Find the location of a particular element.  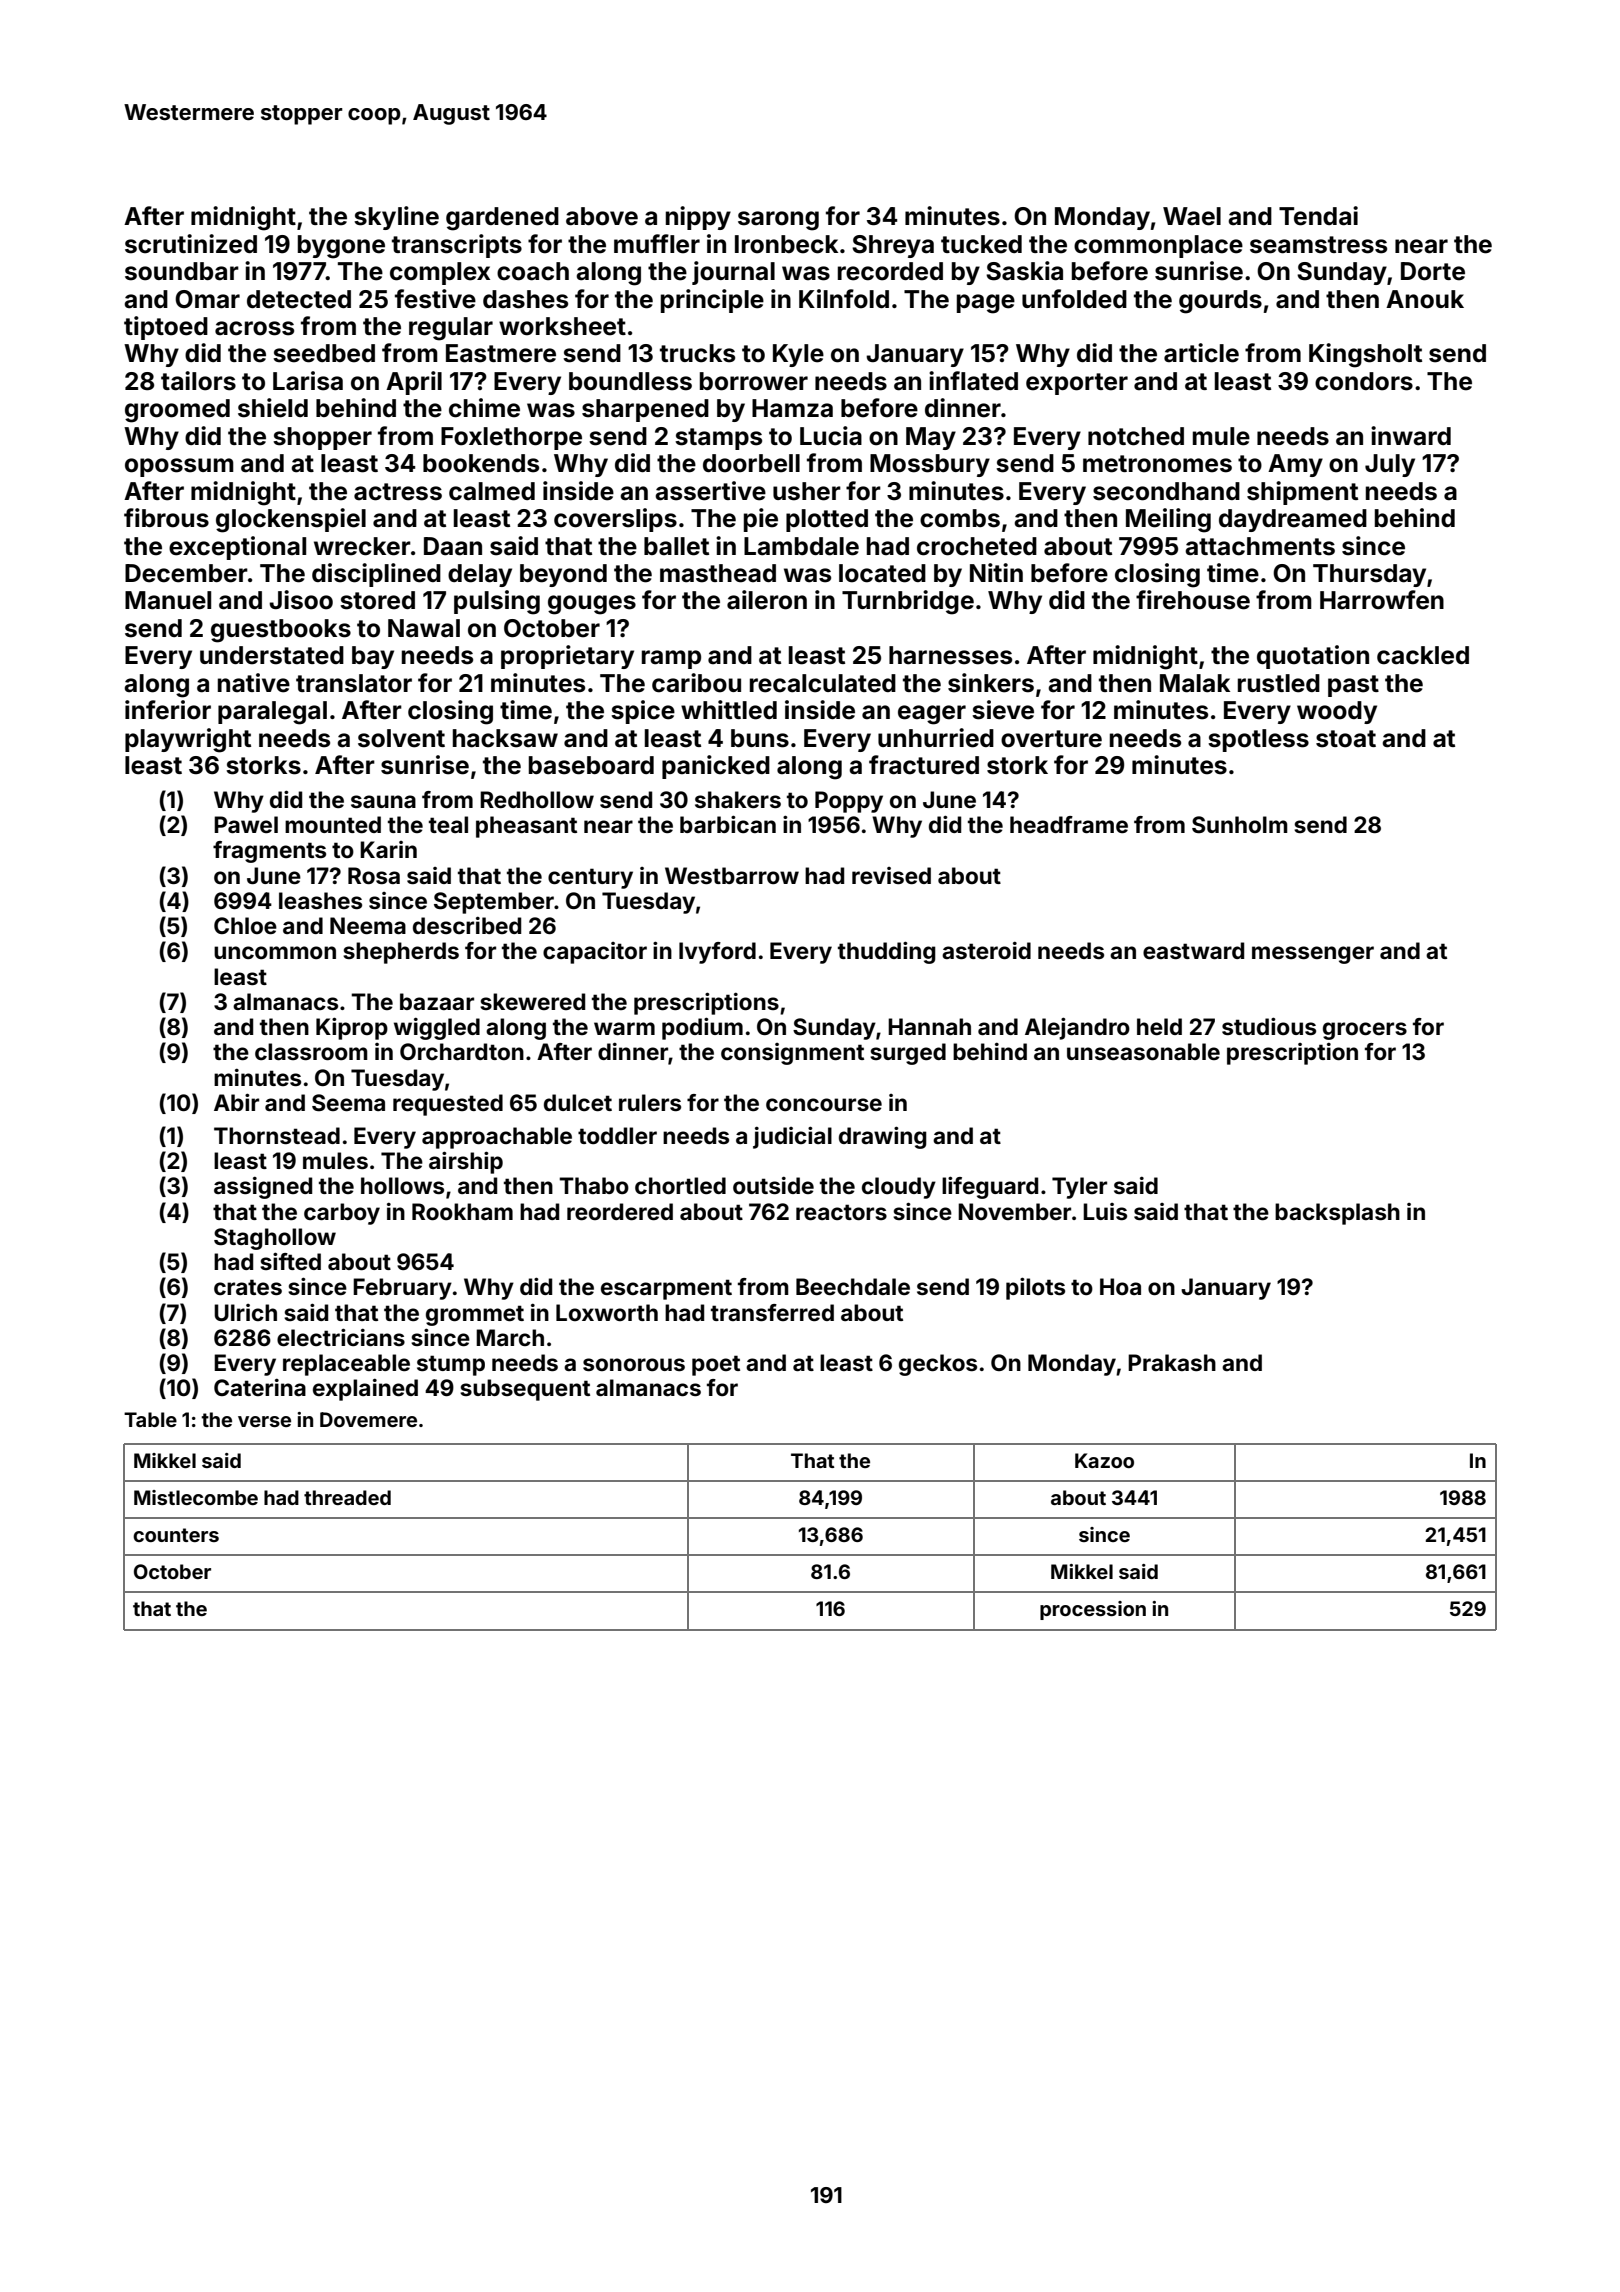

September is located at coordinates (494, 903).
